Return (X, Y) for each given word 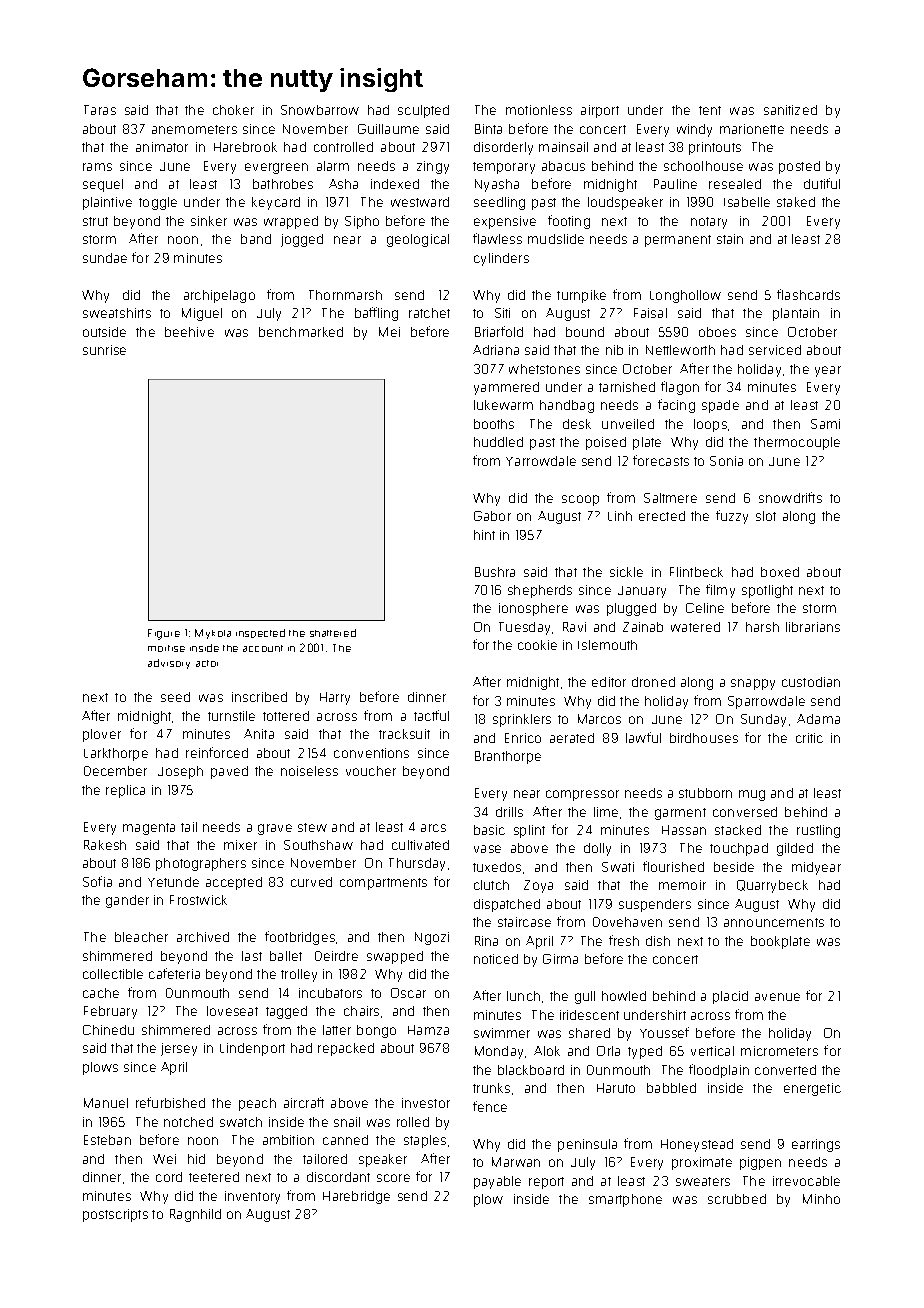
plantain (796, 314)
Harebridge (356, 1197)
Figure (164, 634)
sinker (209, 221)
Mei (389, 332)
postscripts (115, 1215)
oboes (717, 332)
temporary (504, 168)
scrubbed (737, 1199)
